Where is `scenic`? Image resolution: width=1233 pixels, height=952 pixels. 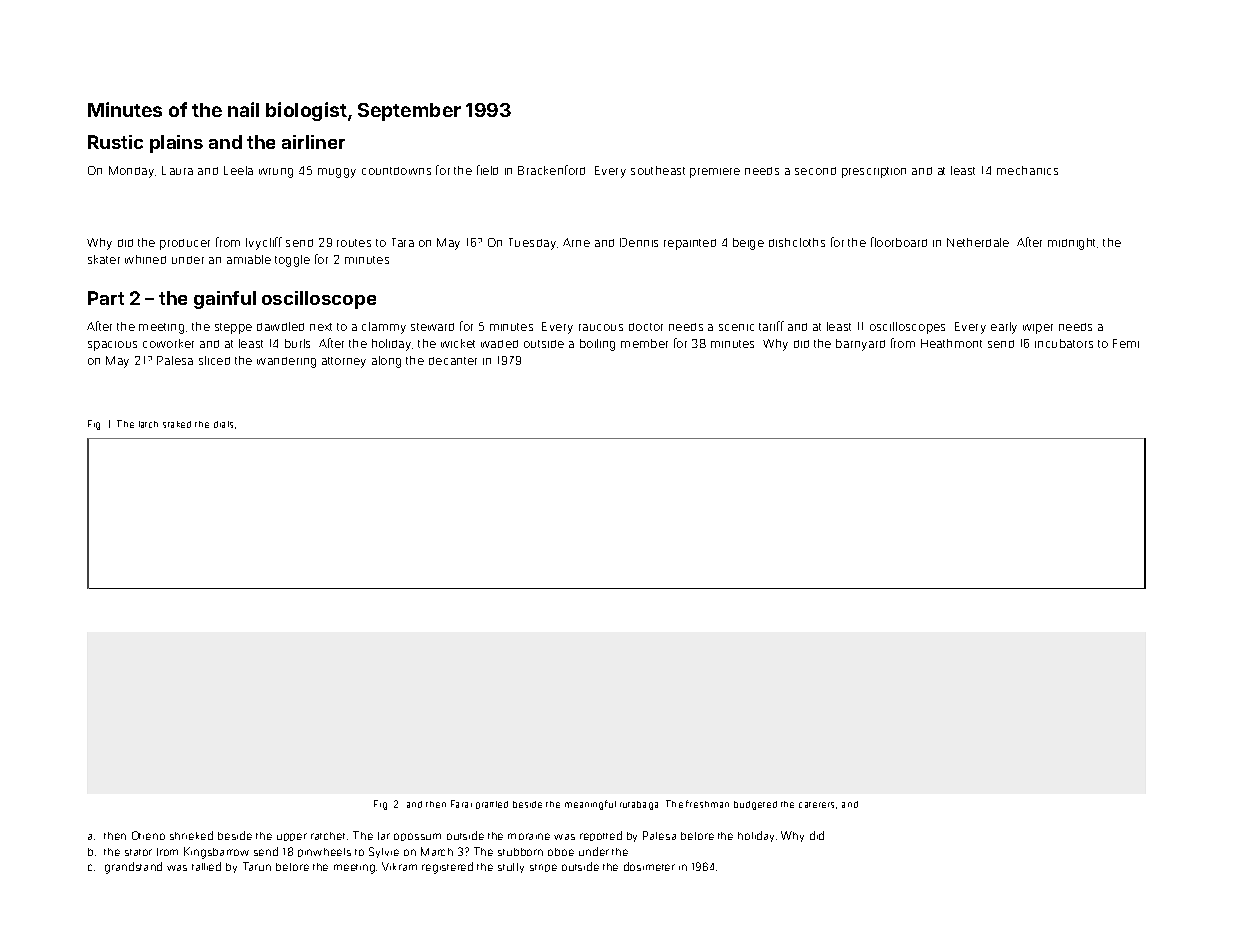
scenic is located at coordinates (736, 327).
